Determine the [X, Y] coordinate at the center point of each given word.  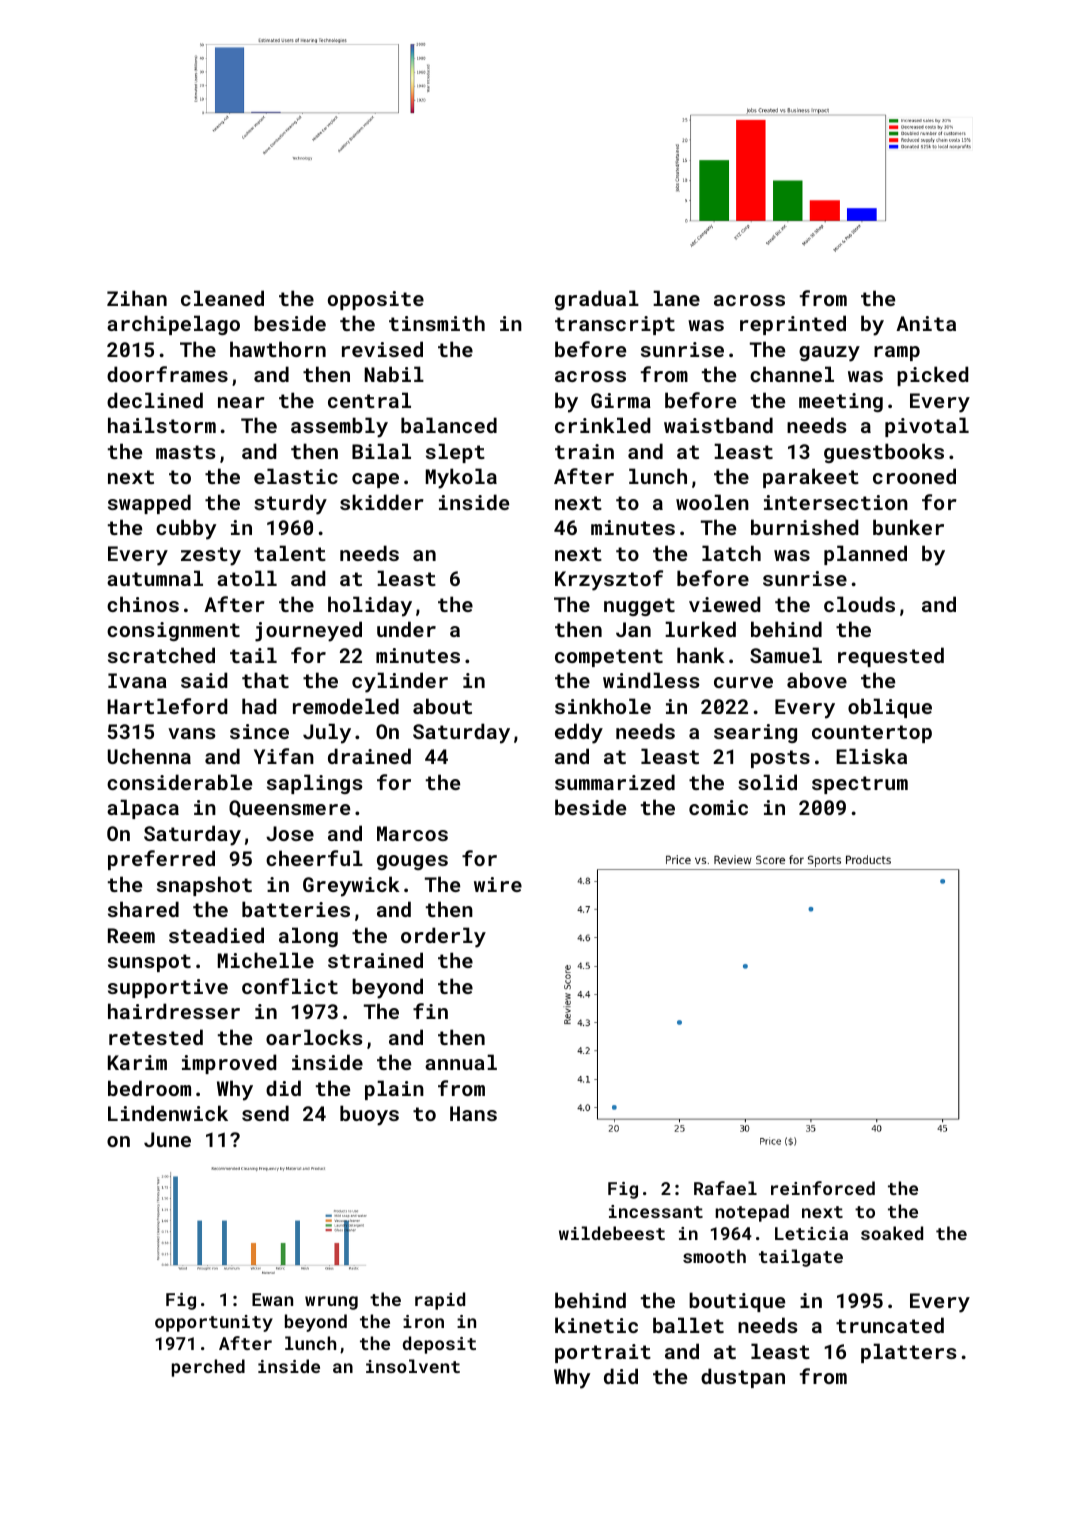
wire [498, 884]
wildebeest [612, 1233]
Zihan [137, 298]
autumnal [155, 578]
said [204, 680]
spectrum [860, 785]
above [817, 680]
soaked [892, 1233]
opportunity [214, 1323]
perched [208, 1368]
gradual [597, 300]
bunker [908, 527]
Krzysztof [609, 580]
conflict [290, 986]
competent [609, 658]
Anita [926, 323]
